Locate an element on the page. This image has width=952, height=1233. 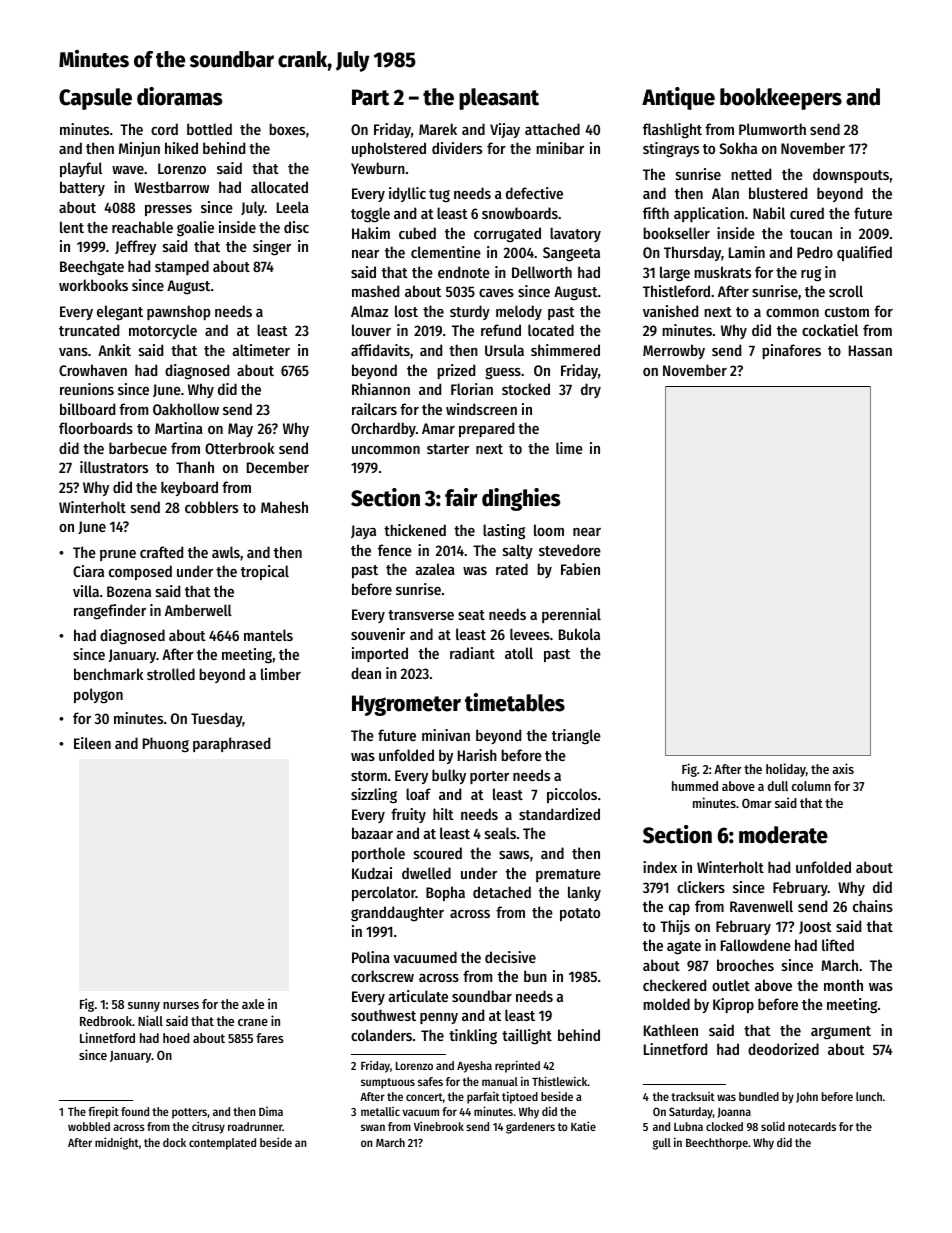
Oakhollow is located at coordinates (186, 409).
